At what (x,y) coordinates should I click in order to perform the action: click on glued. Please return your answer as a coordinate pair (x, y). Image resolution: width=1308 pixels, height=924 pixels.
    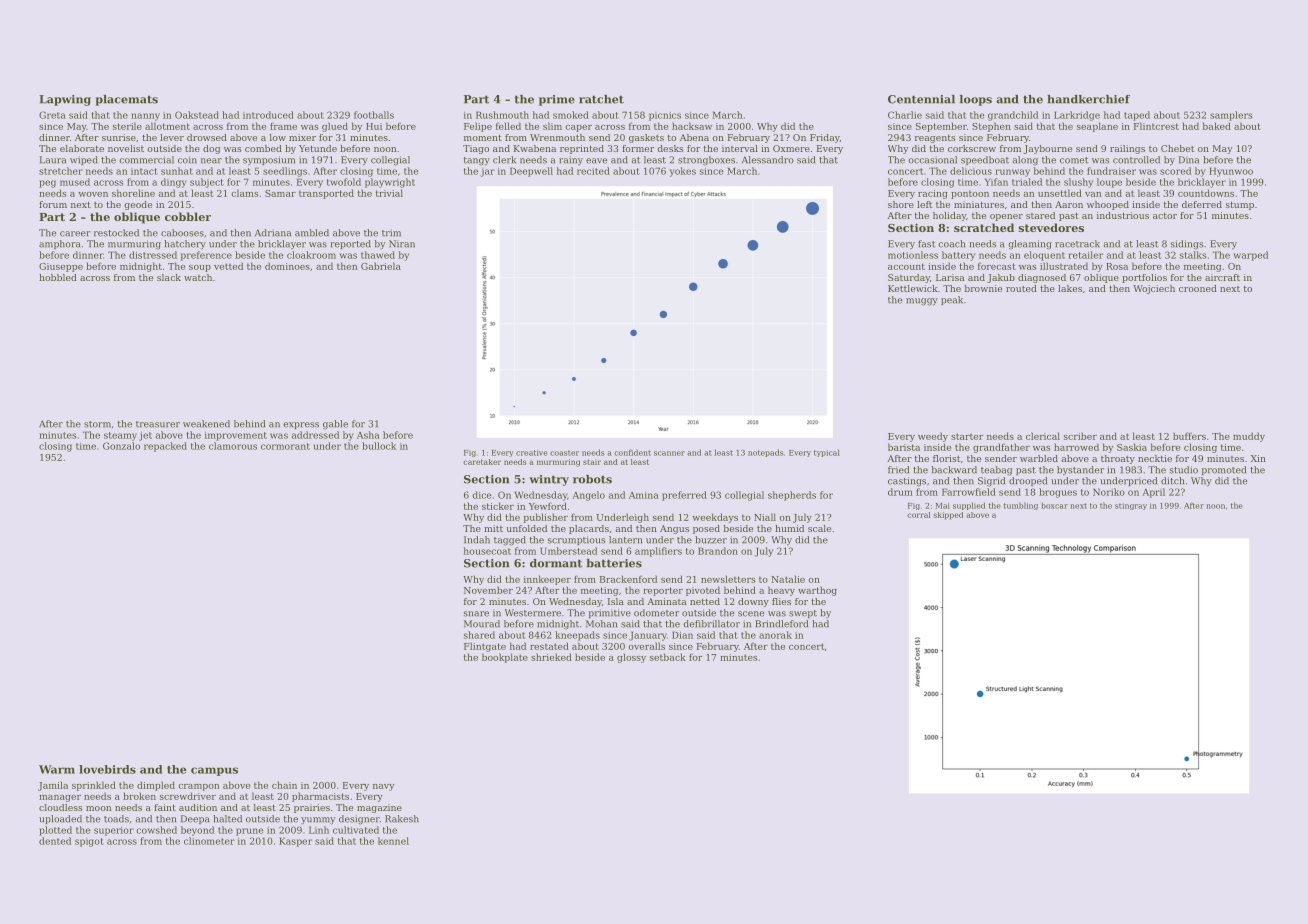
    Looking at the image, I should click on (335, 127).
